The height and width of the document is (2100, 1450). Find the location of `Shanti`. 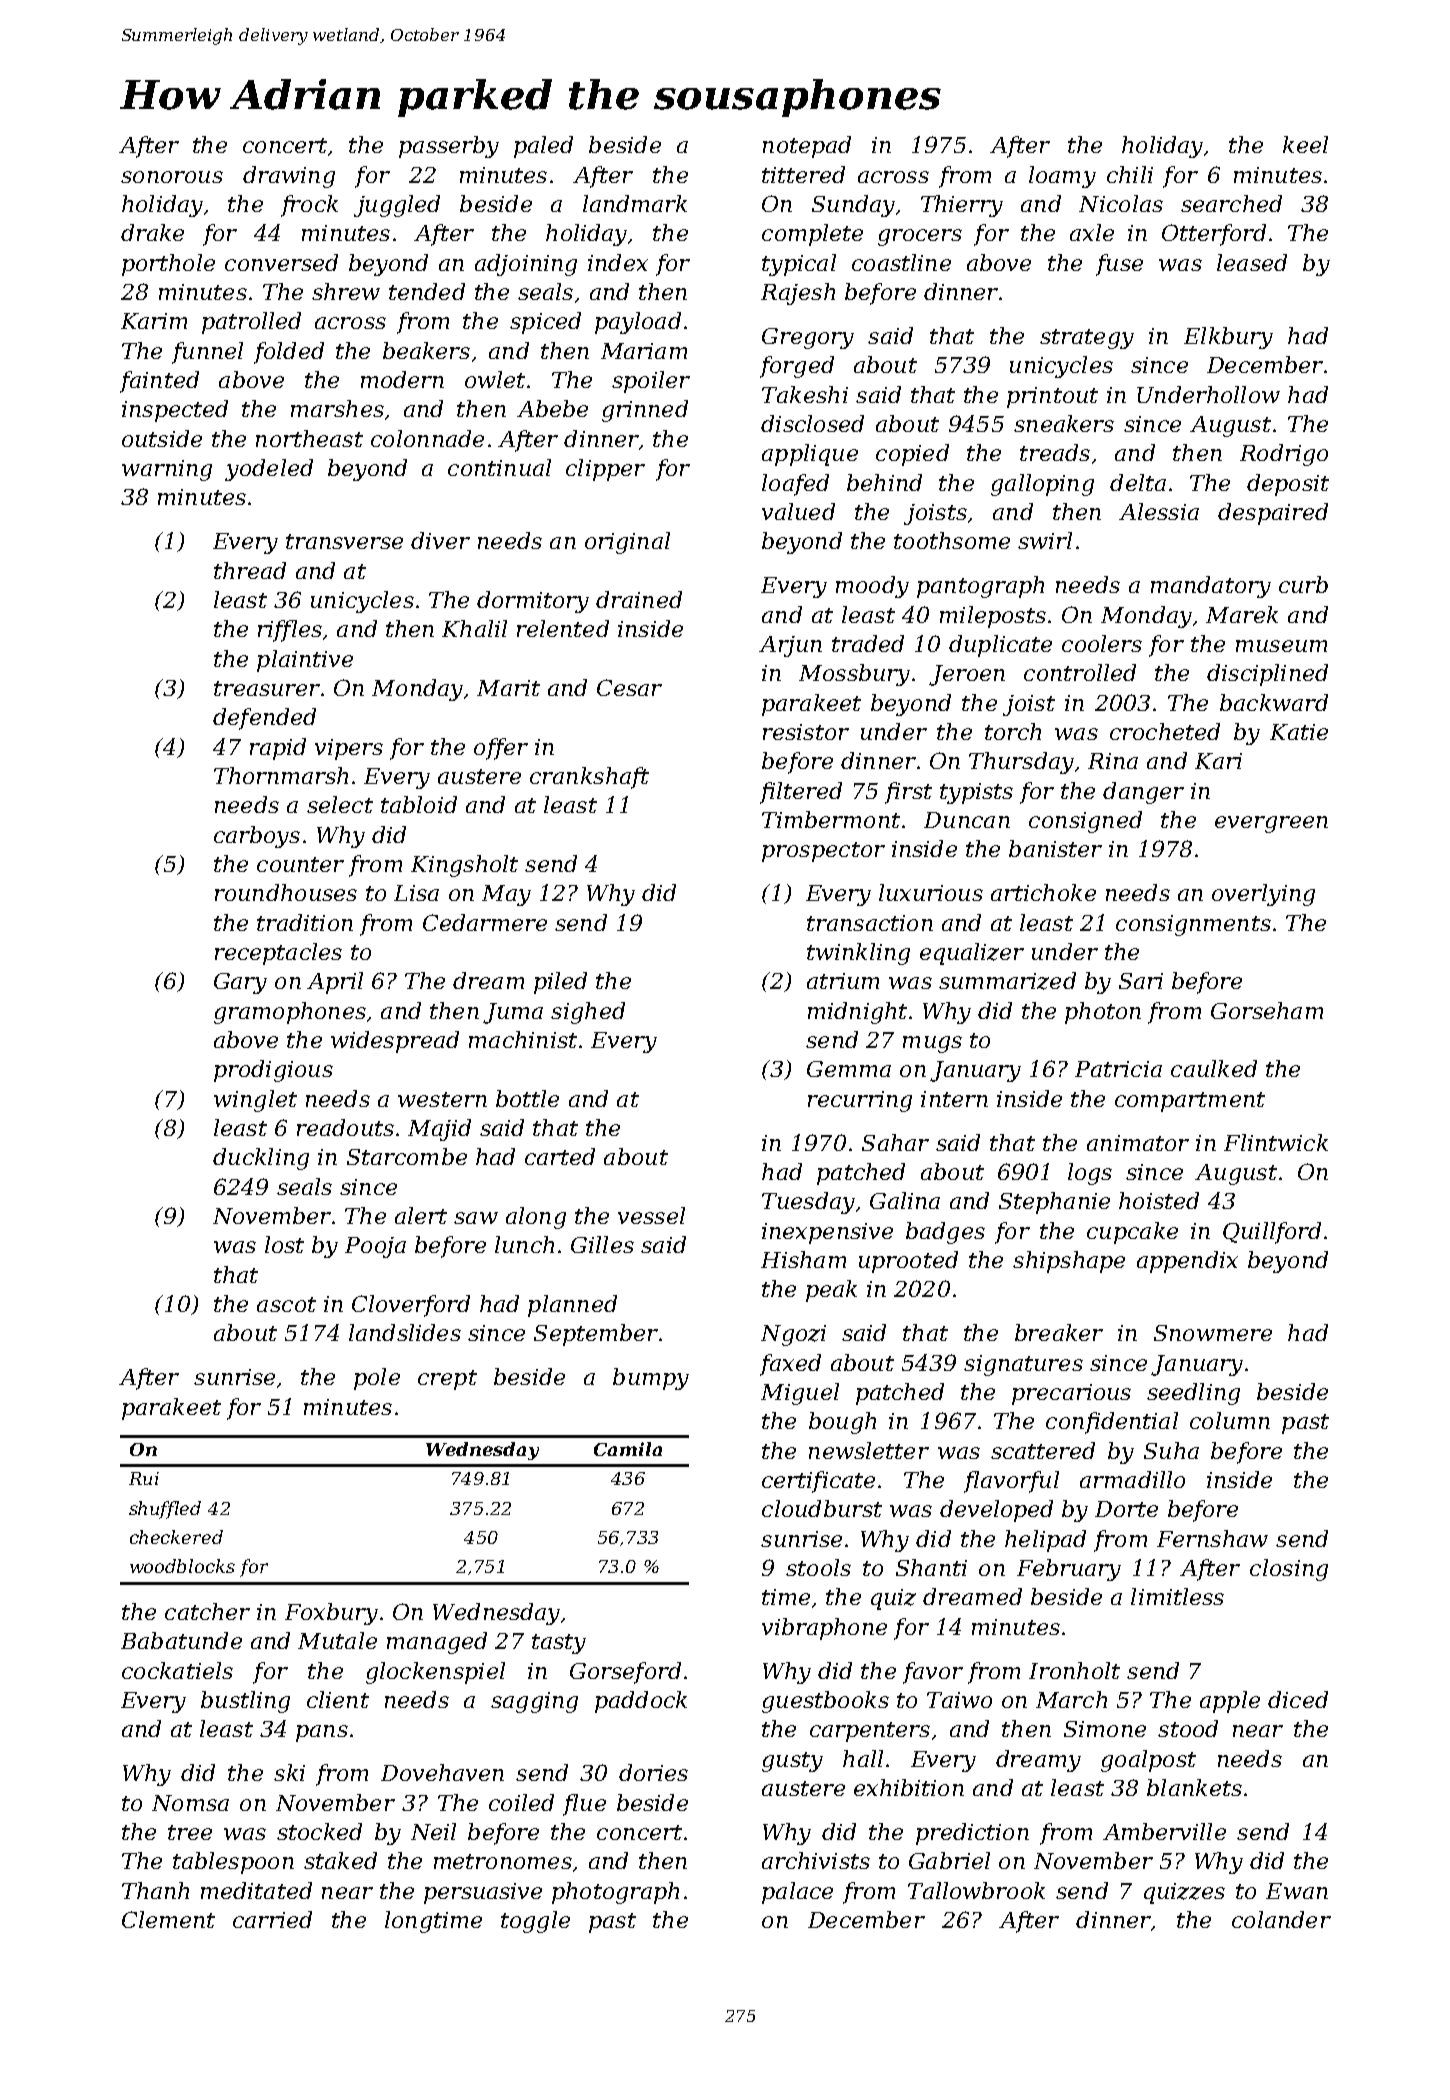

Shanti is located at coordinates (931, 1567).
